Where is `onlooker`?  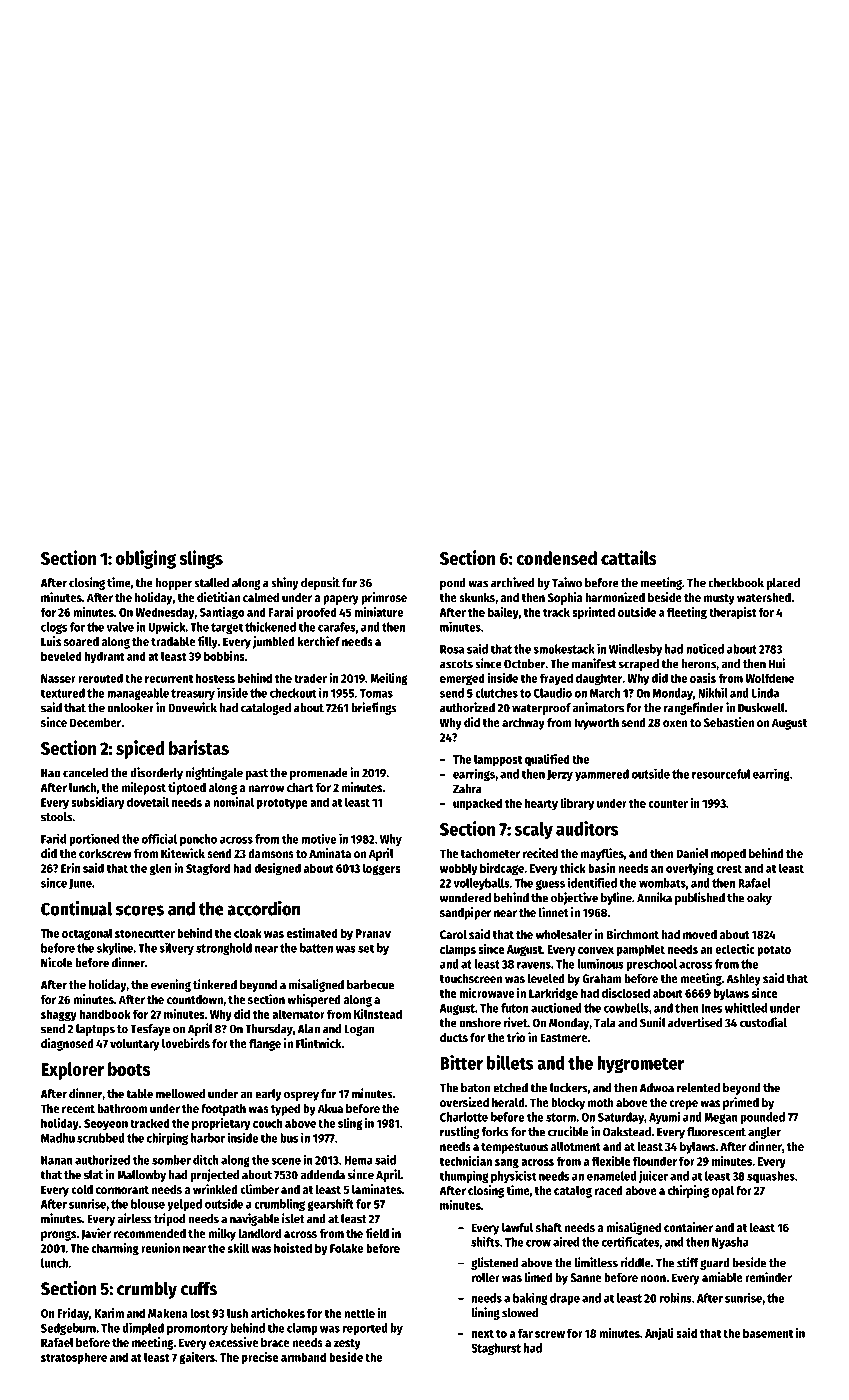 onlooker is located at coordinates (130, 708).
